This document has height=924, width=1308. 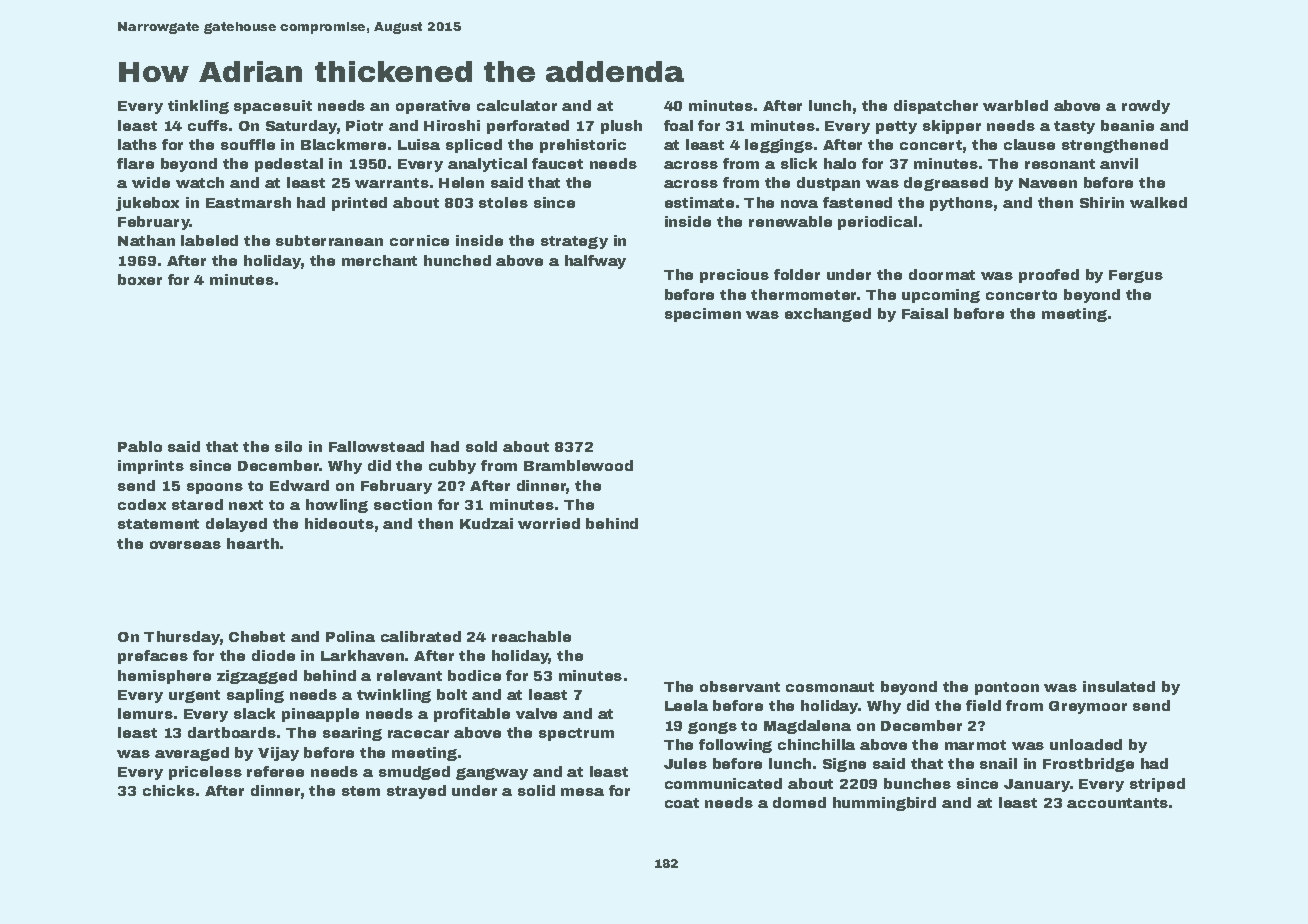 I want to click on valve, so click(x=536, y=713).
